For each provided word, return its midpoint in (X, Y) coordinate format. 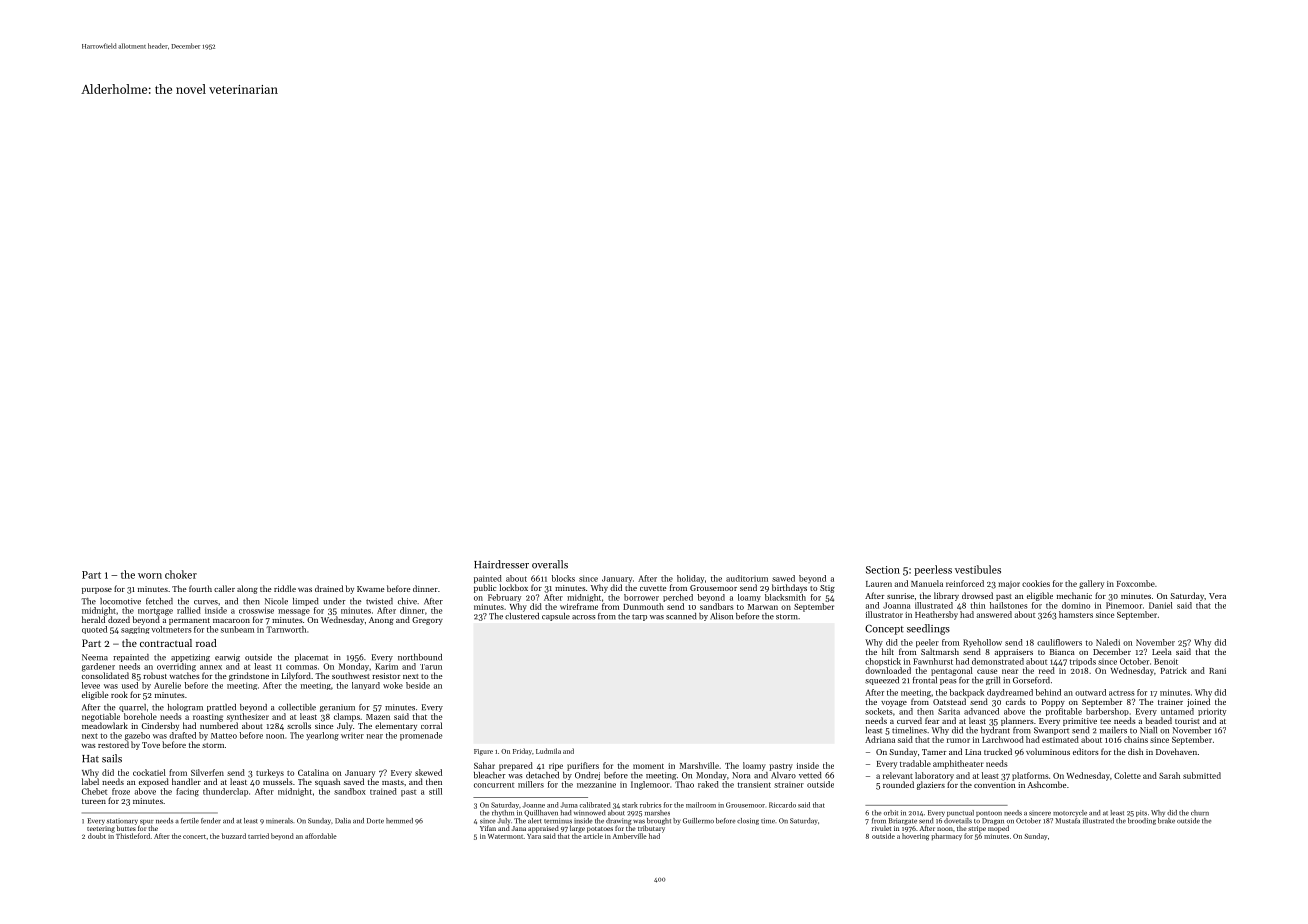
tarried (258, 836)
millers (531, 784)
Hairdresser (501, 564)
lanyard (366, 686)
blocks (563, 578)
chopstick (883, 662)
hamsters (1076, 614)
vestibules (978, 569)
